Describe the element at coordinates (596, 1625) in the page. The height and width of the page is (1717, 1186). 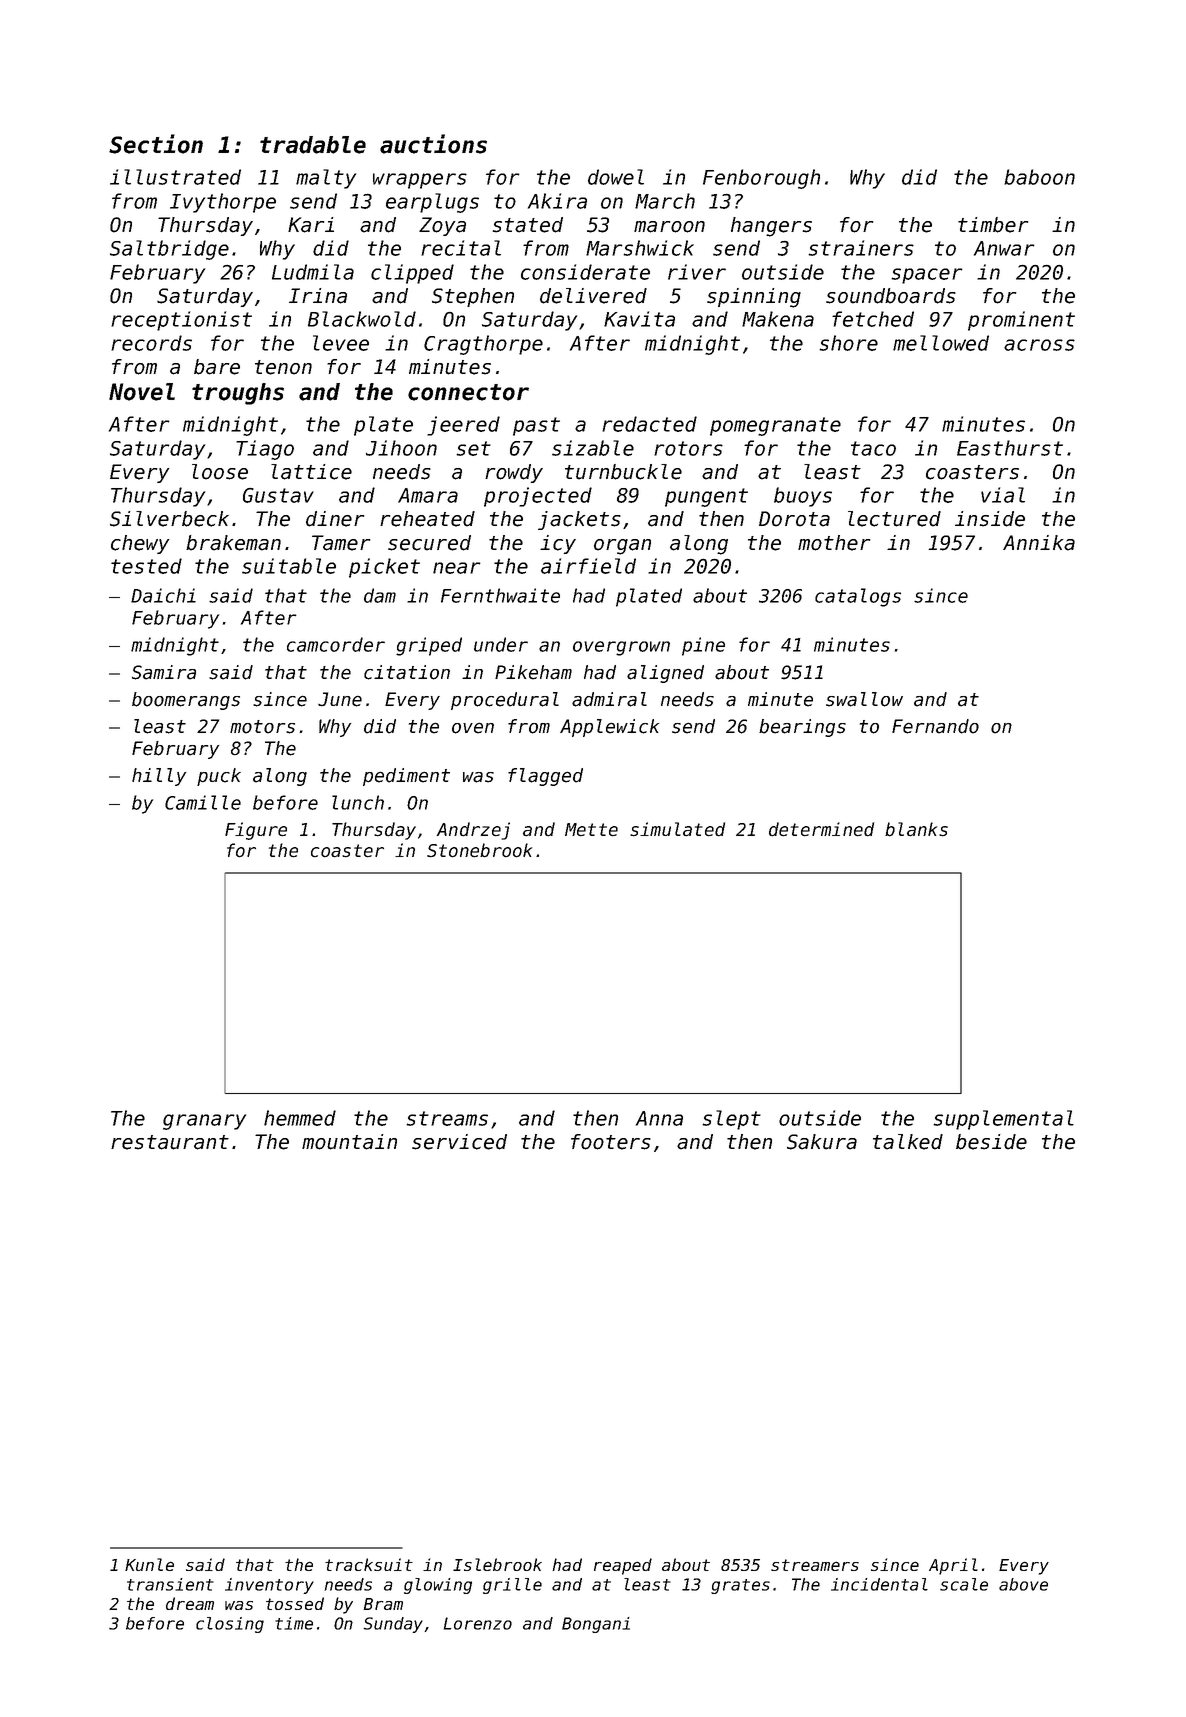
I see `Bongani` at that location.
